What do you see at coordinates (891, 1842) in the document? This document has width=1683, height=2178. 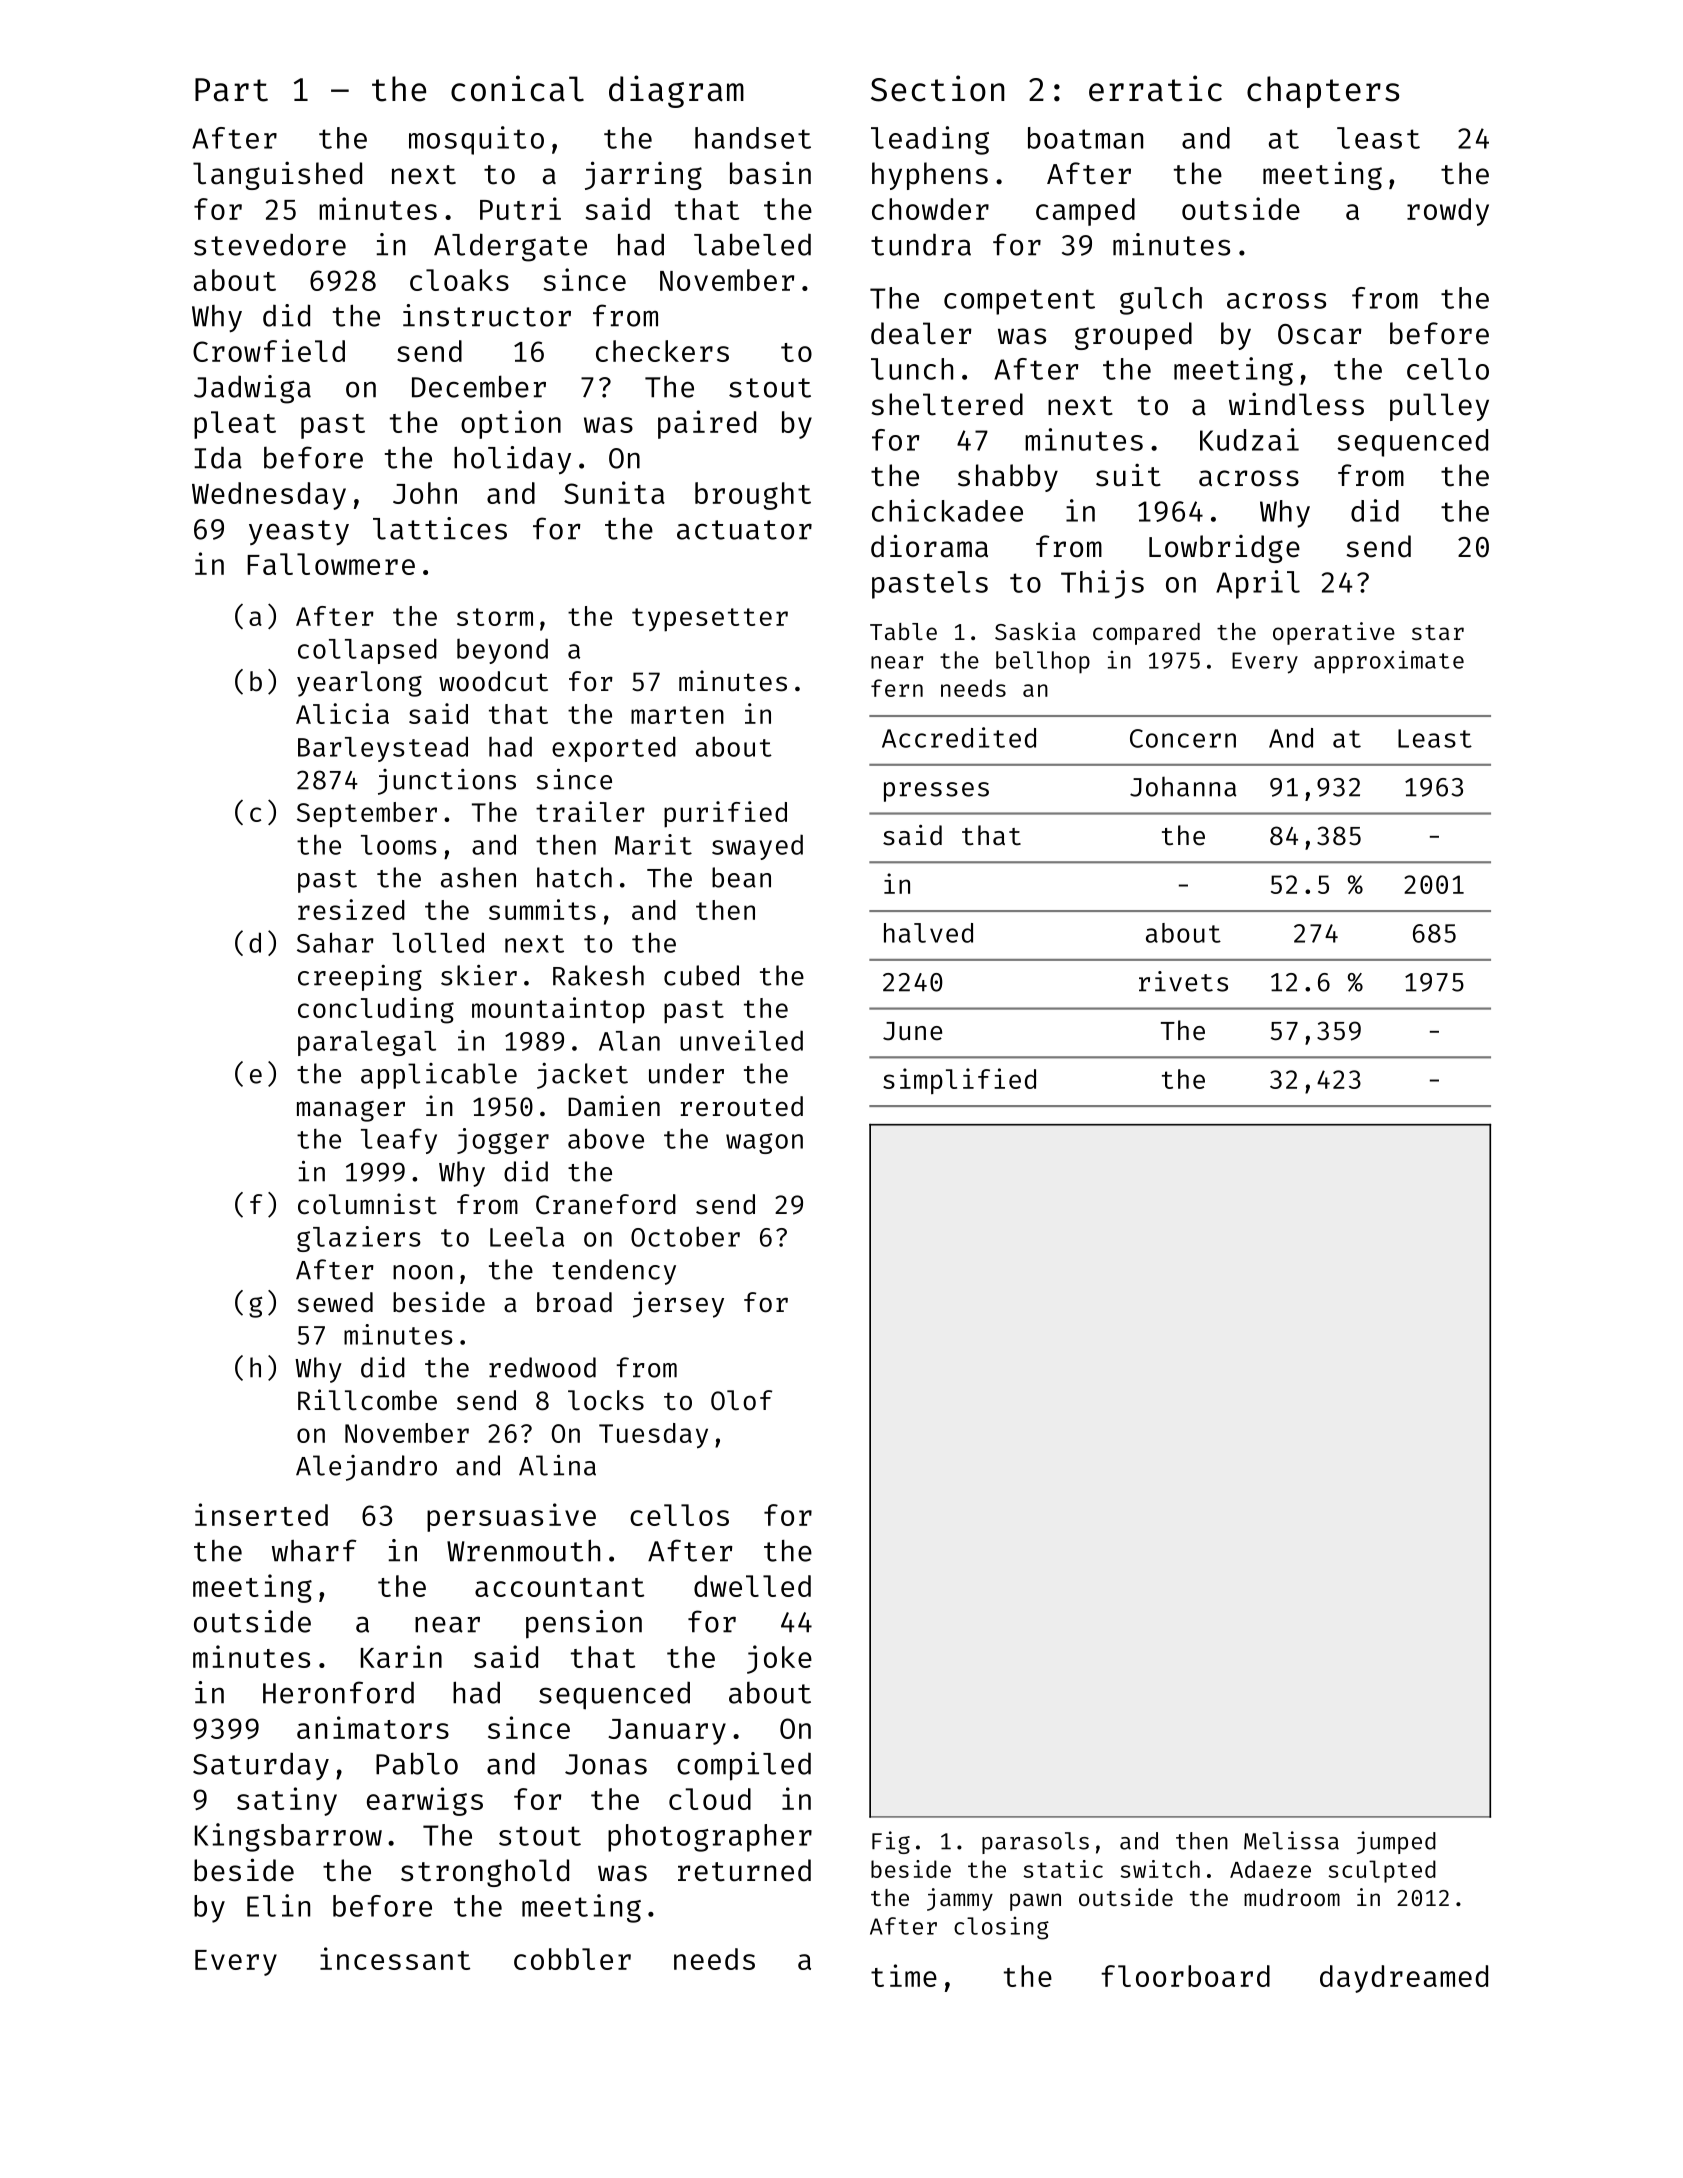 I see `Fig` at bounding box center [891, 1842].
